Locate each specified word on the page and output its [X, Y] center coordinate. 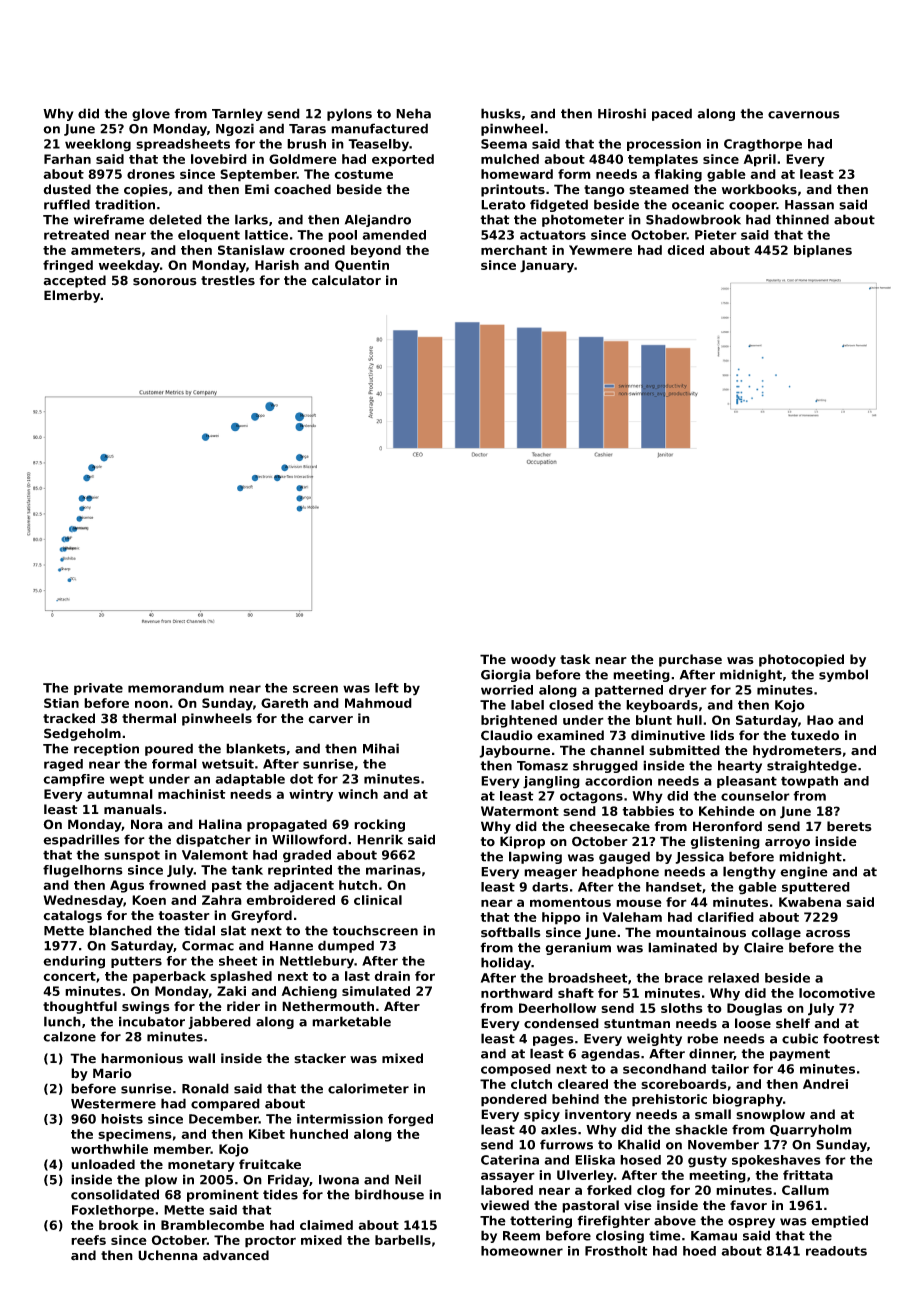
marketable [351, 1021]
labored [507, 1190]
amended [394, 235]
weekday [129, 266]
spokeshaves [776, 1161]
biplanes [823, 251]
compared [225, 1104]
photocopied [801, 660]
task [575, 659]
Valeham [632, 917]
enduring [74, 962]
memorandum [176, 688]
